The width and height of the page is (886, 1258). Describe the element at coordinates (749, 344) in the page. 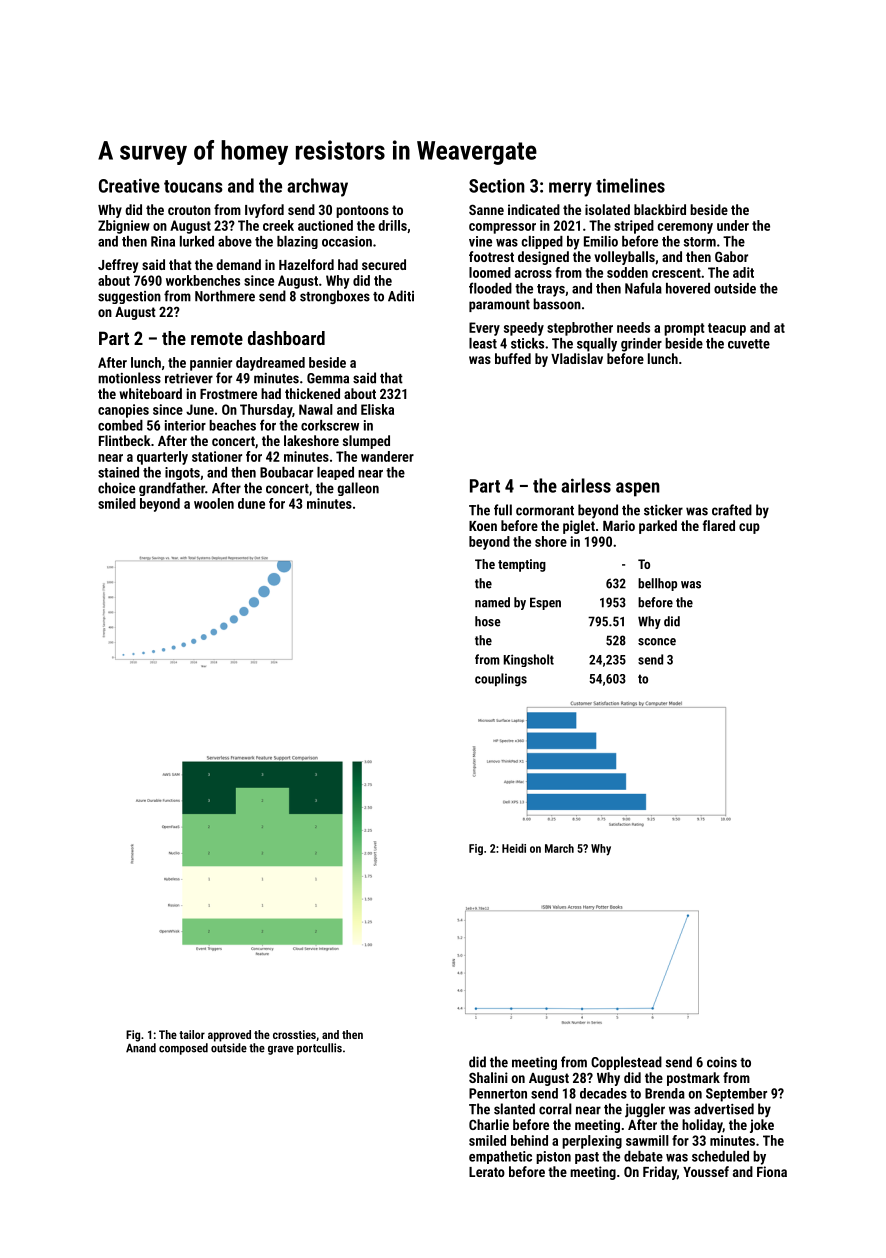

I see `cuvette` at that location.
